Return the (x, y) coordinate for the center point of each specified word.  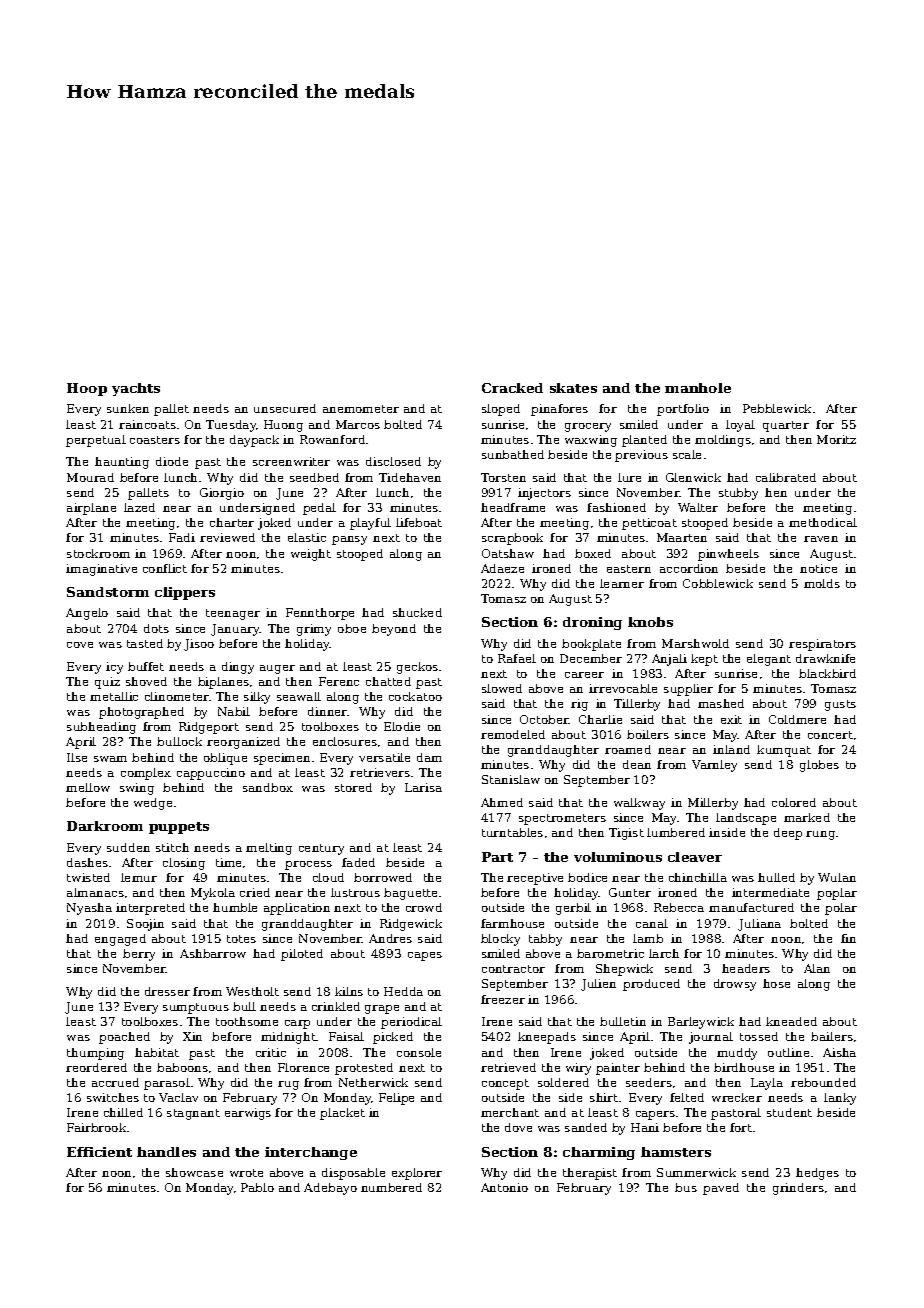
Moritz (836, 439)
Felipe (396, 1099)
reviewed (227, 537)
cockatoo (415, 696)
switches (113, 1097)
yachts (136, 389)
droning (592, 623)
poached (124, 1038)
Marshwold (695, 643)
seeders (649, 1082)
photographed (141, 713)
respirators (822, 645)
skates (573, 388)
